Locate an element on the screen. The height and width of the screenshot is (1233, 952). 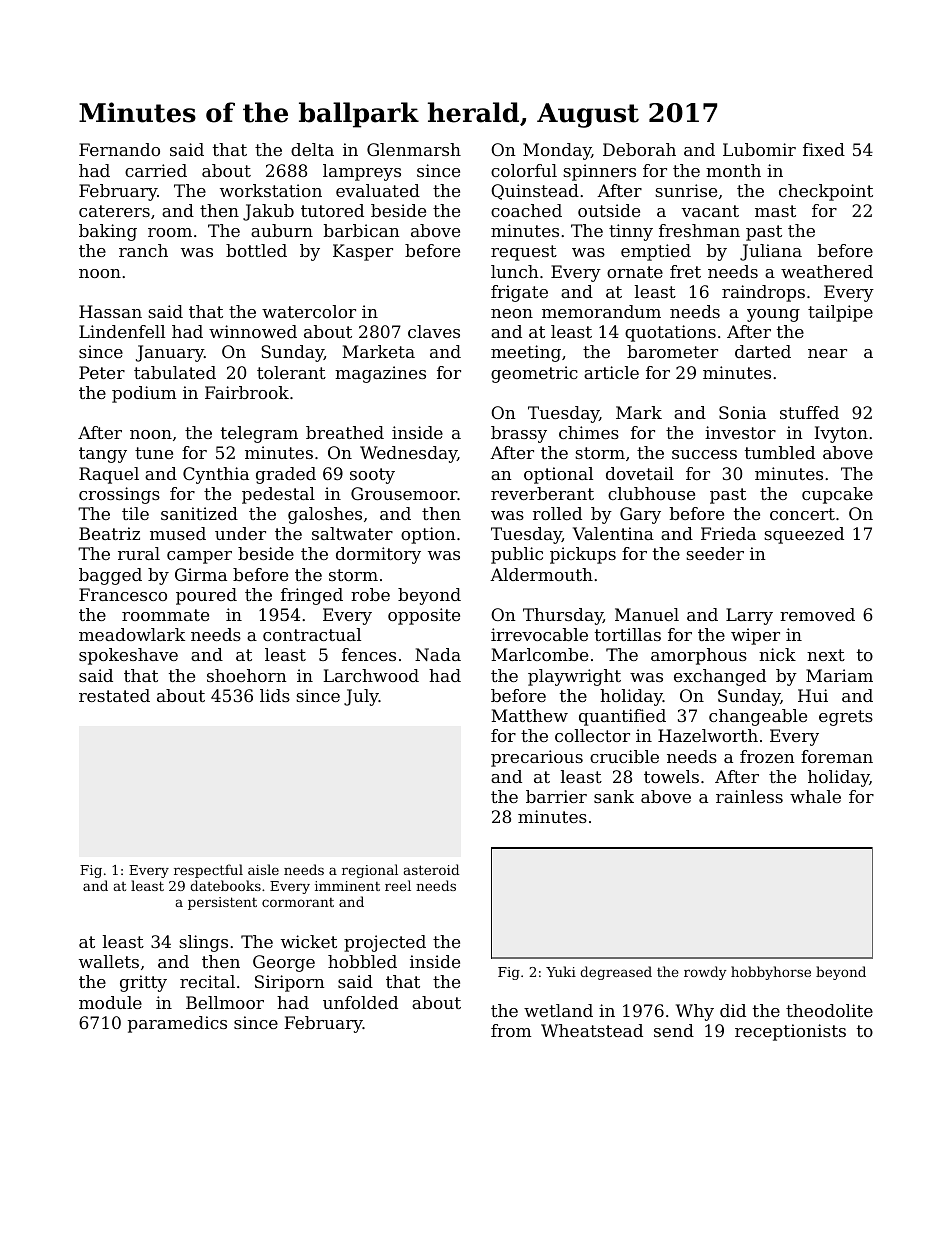
Glenmarsh is located at coordinates (414, 149).
